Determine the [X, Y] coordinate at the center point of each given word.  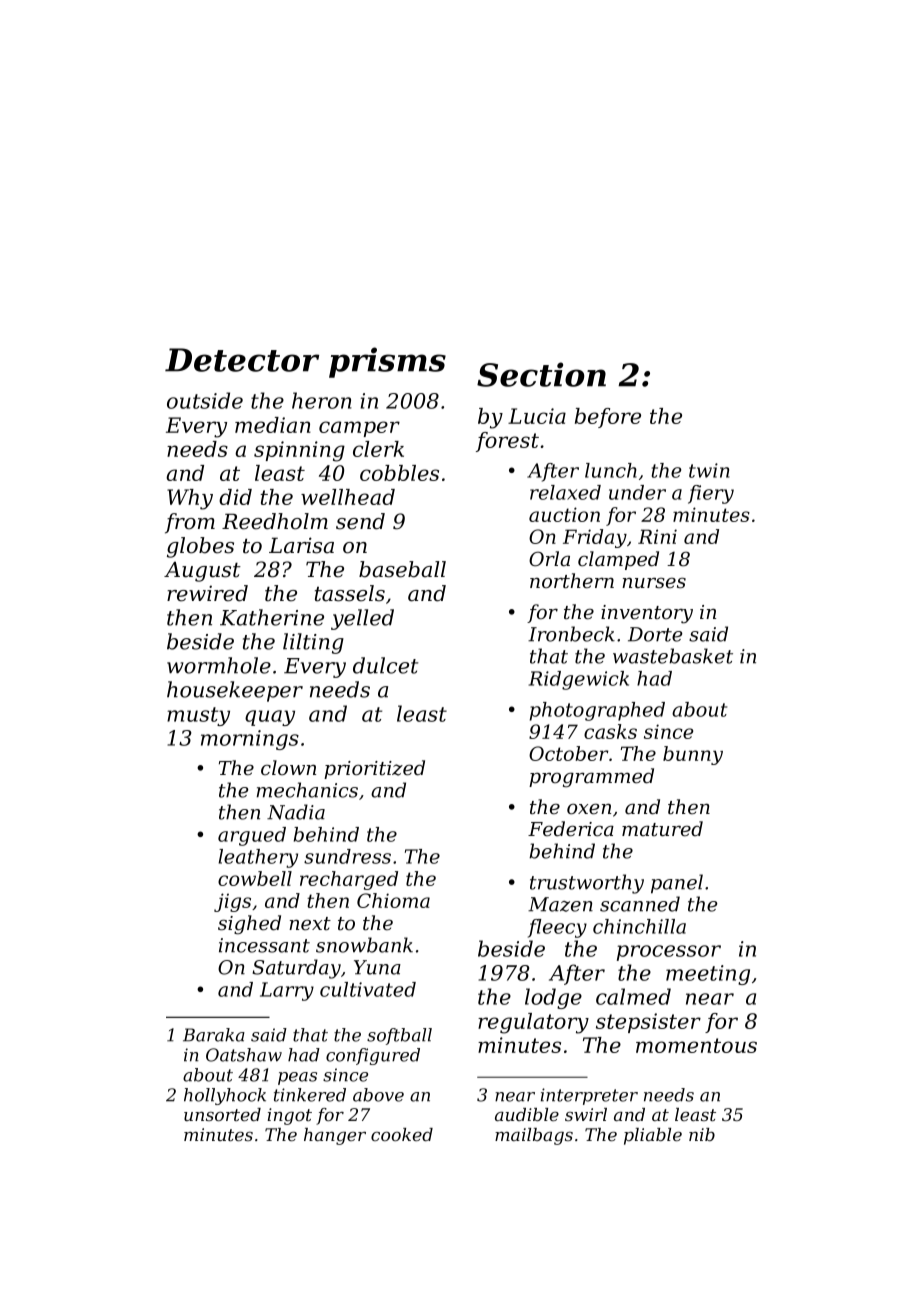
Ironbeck [571, 634]
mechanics [307, 790]
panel [677, 884]
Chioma [393, 900]
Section [541, 374]
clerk [378, 449]
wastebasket [673, 656]
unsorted [222, 1114]
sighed [249, 925]
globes [200, 547]
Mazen [560, 904]
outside [205, 400]
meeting [708, 975]
